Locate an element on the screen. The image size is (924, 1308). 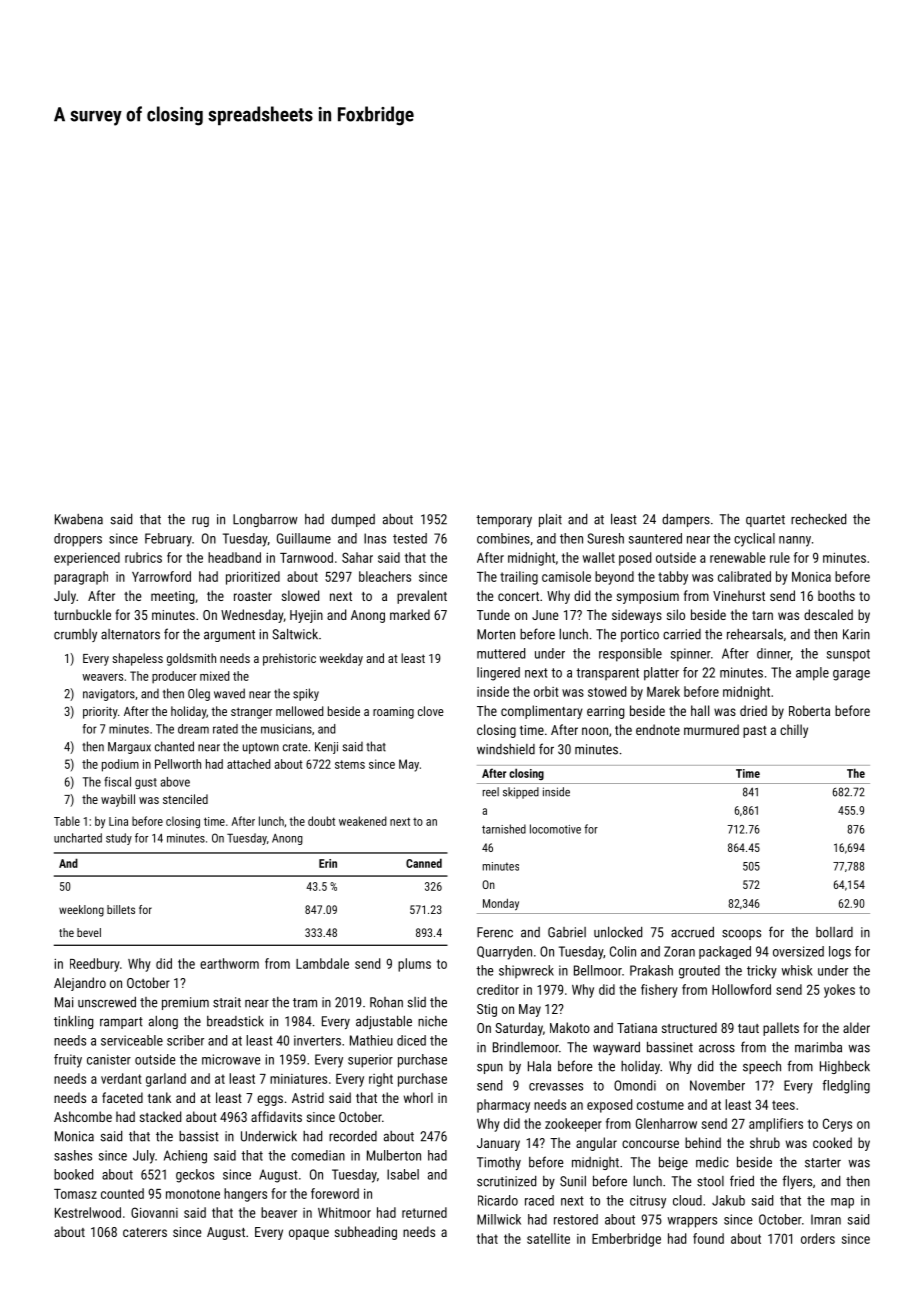
Marek is located at coordinates (663, 691).
